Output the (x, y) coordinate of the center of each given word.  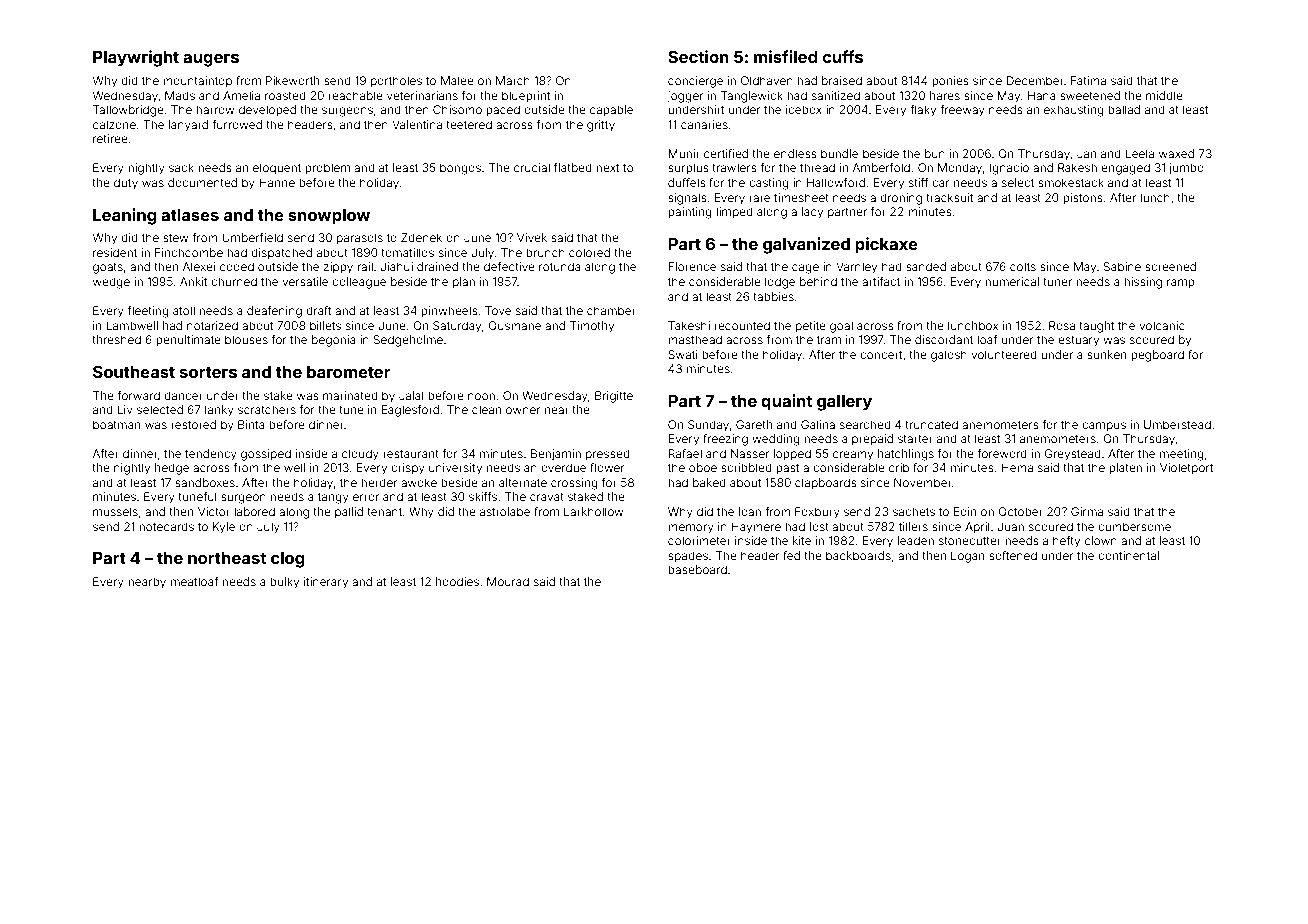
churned (234, 281)
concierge (695, 82)
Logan (967, 557)
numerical (1012, 281)
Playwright (136, 58)
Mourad (508, 581)
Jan (1086, 153)
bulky (284, 583)
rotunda (560, 266)
